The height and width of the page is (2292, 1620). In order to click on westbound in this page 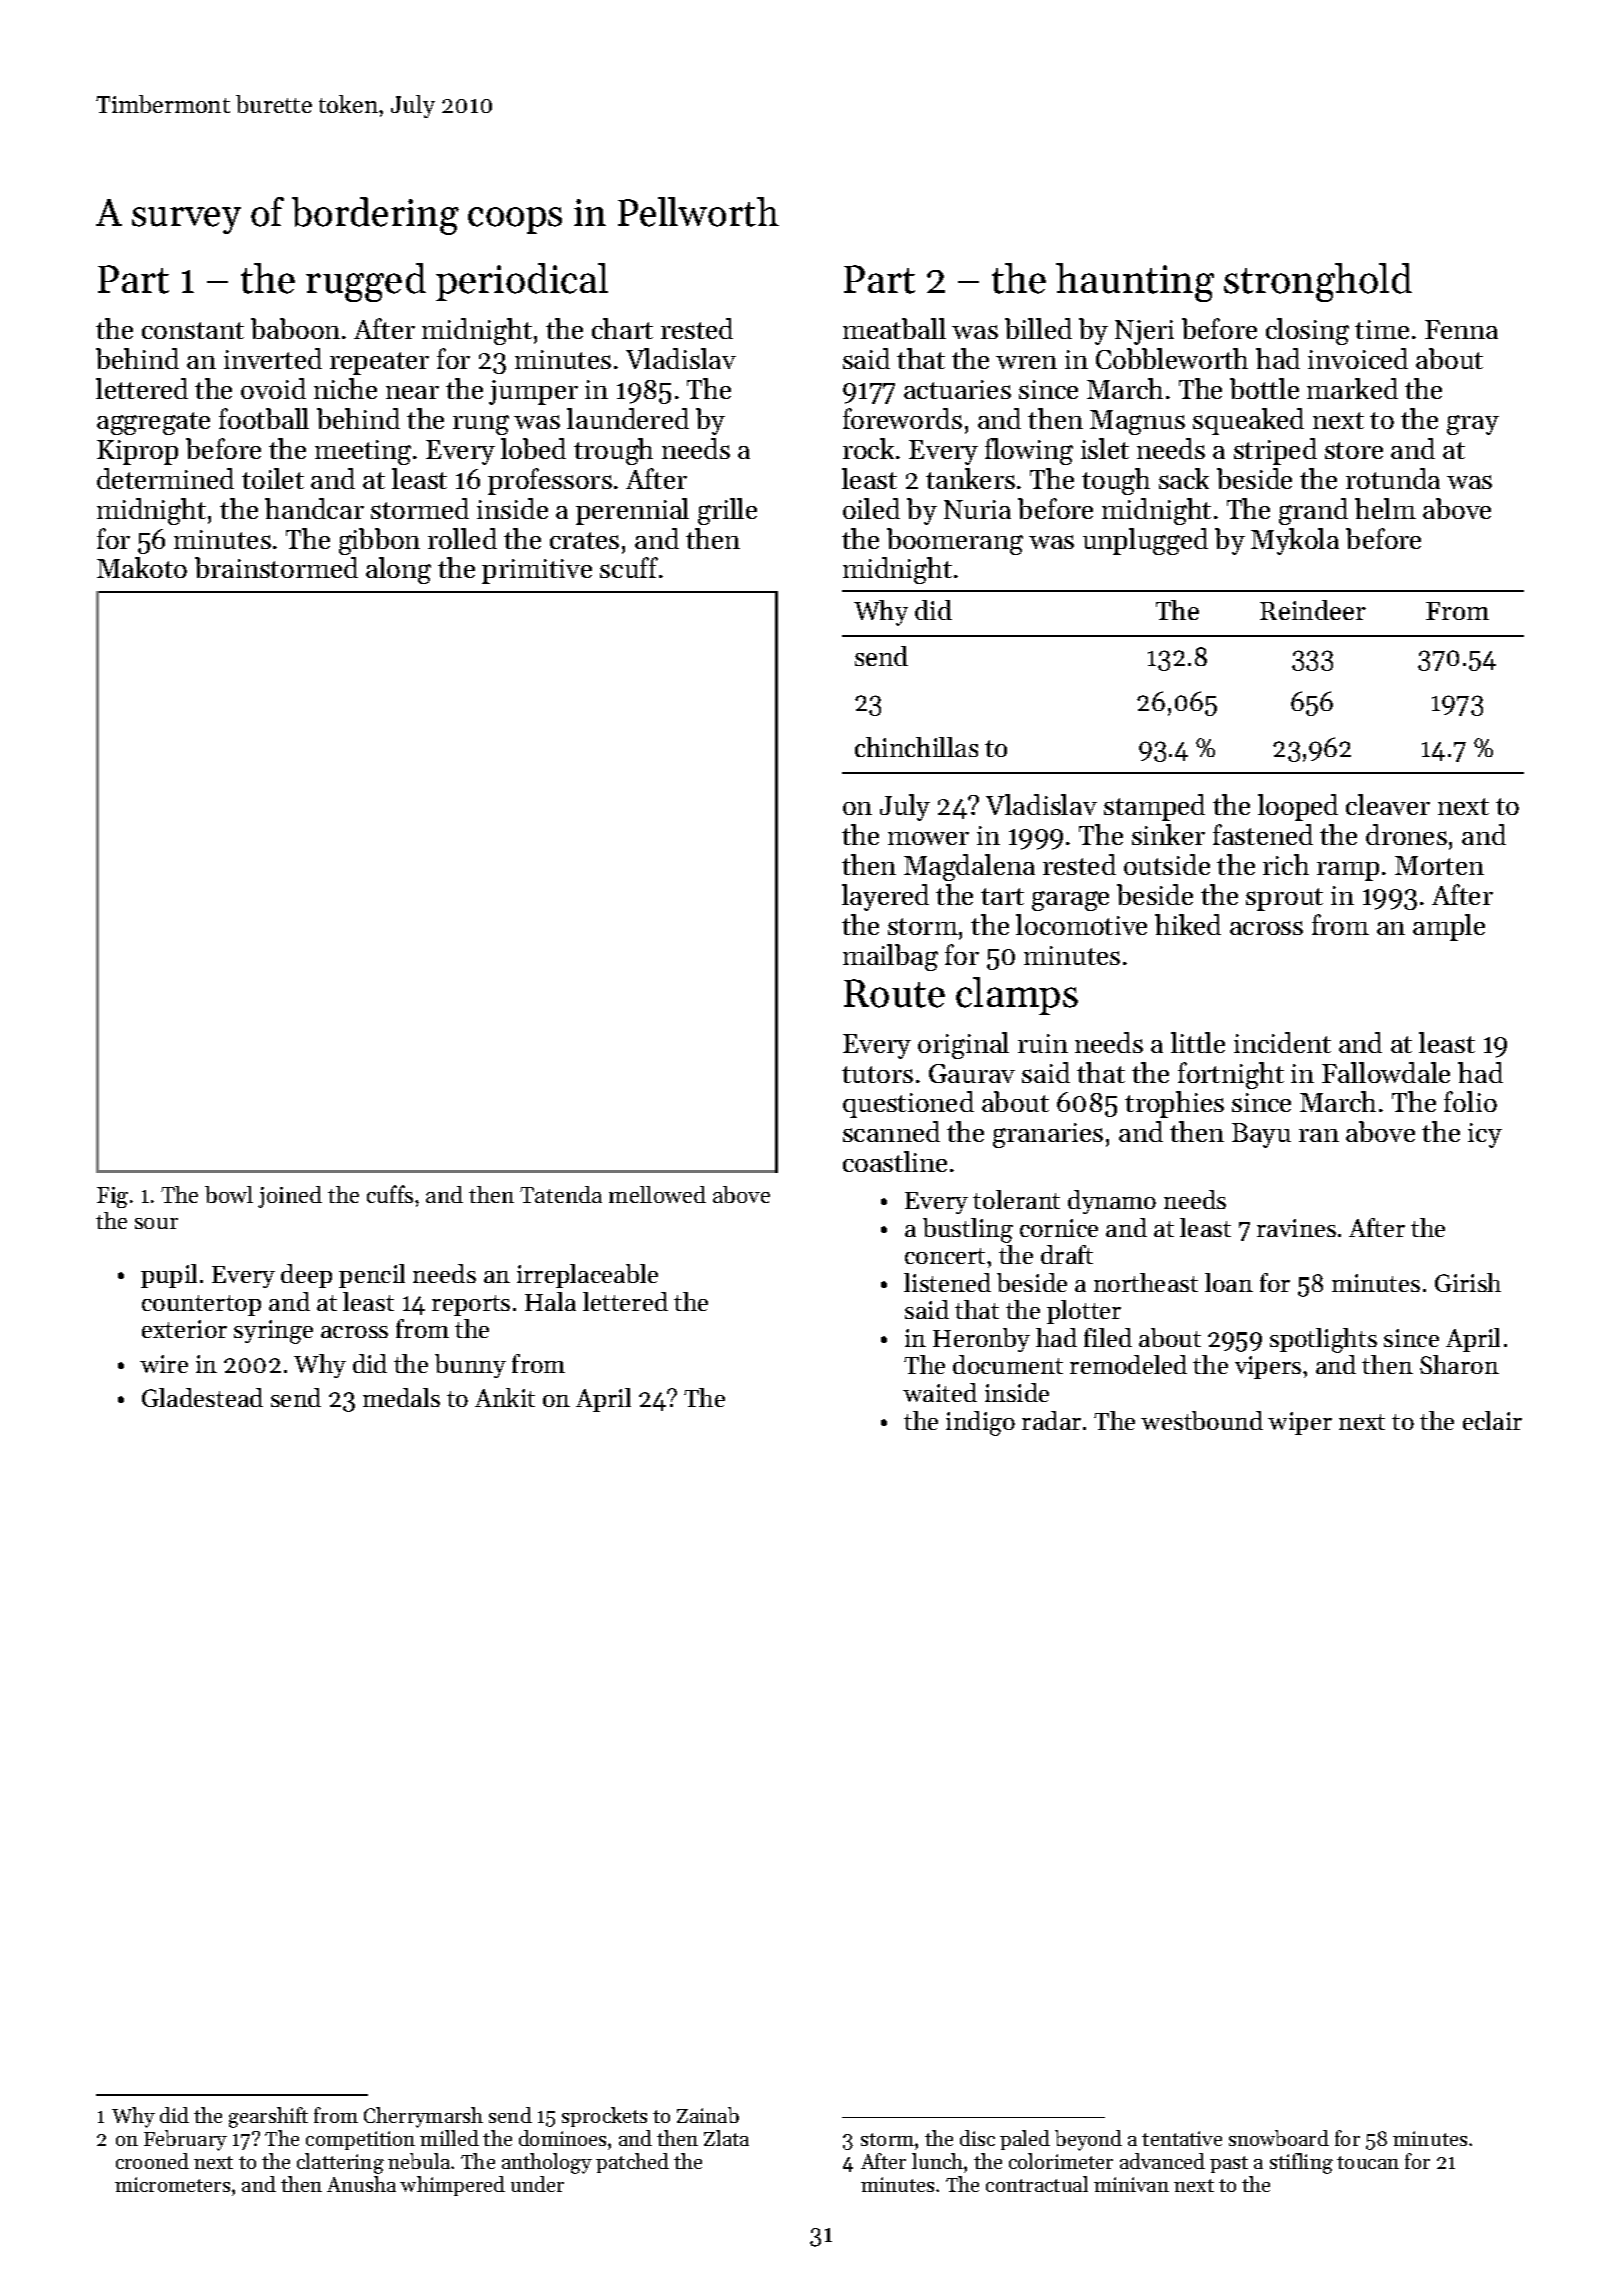, I will do `click(1202, 1420)`.
